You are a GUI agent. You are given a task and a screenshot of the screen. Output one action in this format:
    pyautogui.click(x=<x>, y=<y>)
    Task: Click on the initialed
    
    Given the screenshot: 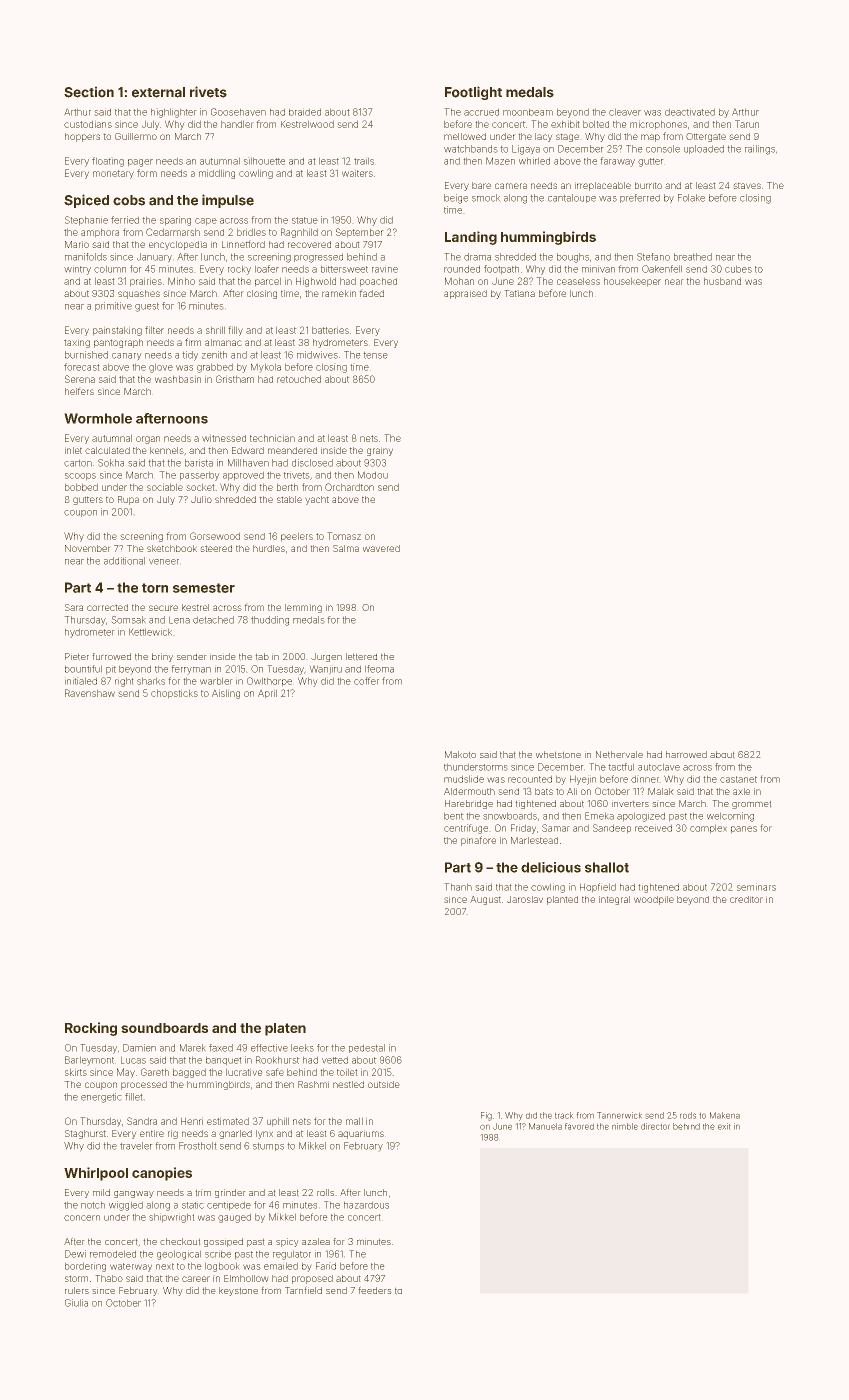 What is the action you would take?
    pyautogui.click(x=81, y=681)
